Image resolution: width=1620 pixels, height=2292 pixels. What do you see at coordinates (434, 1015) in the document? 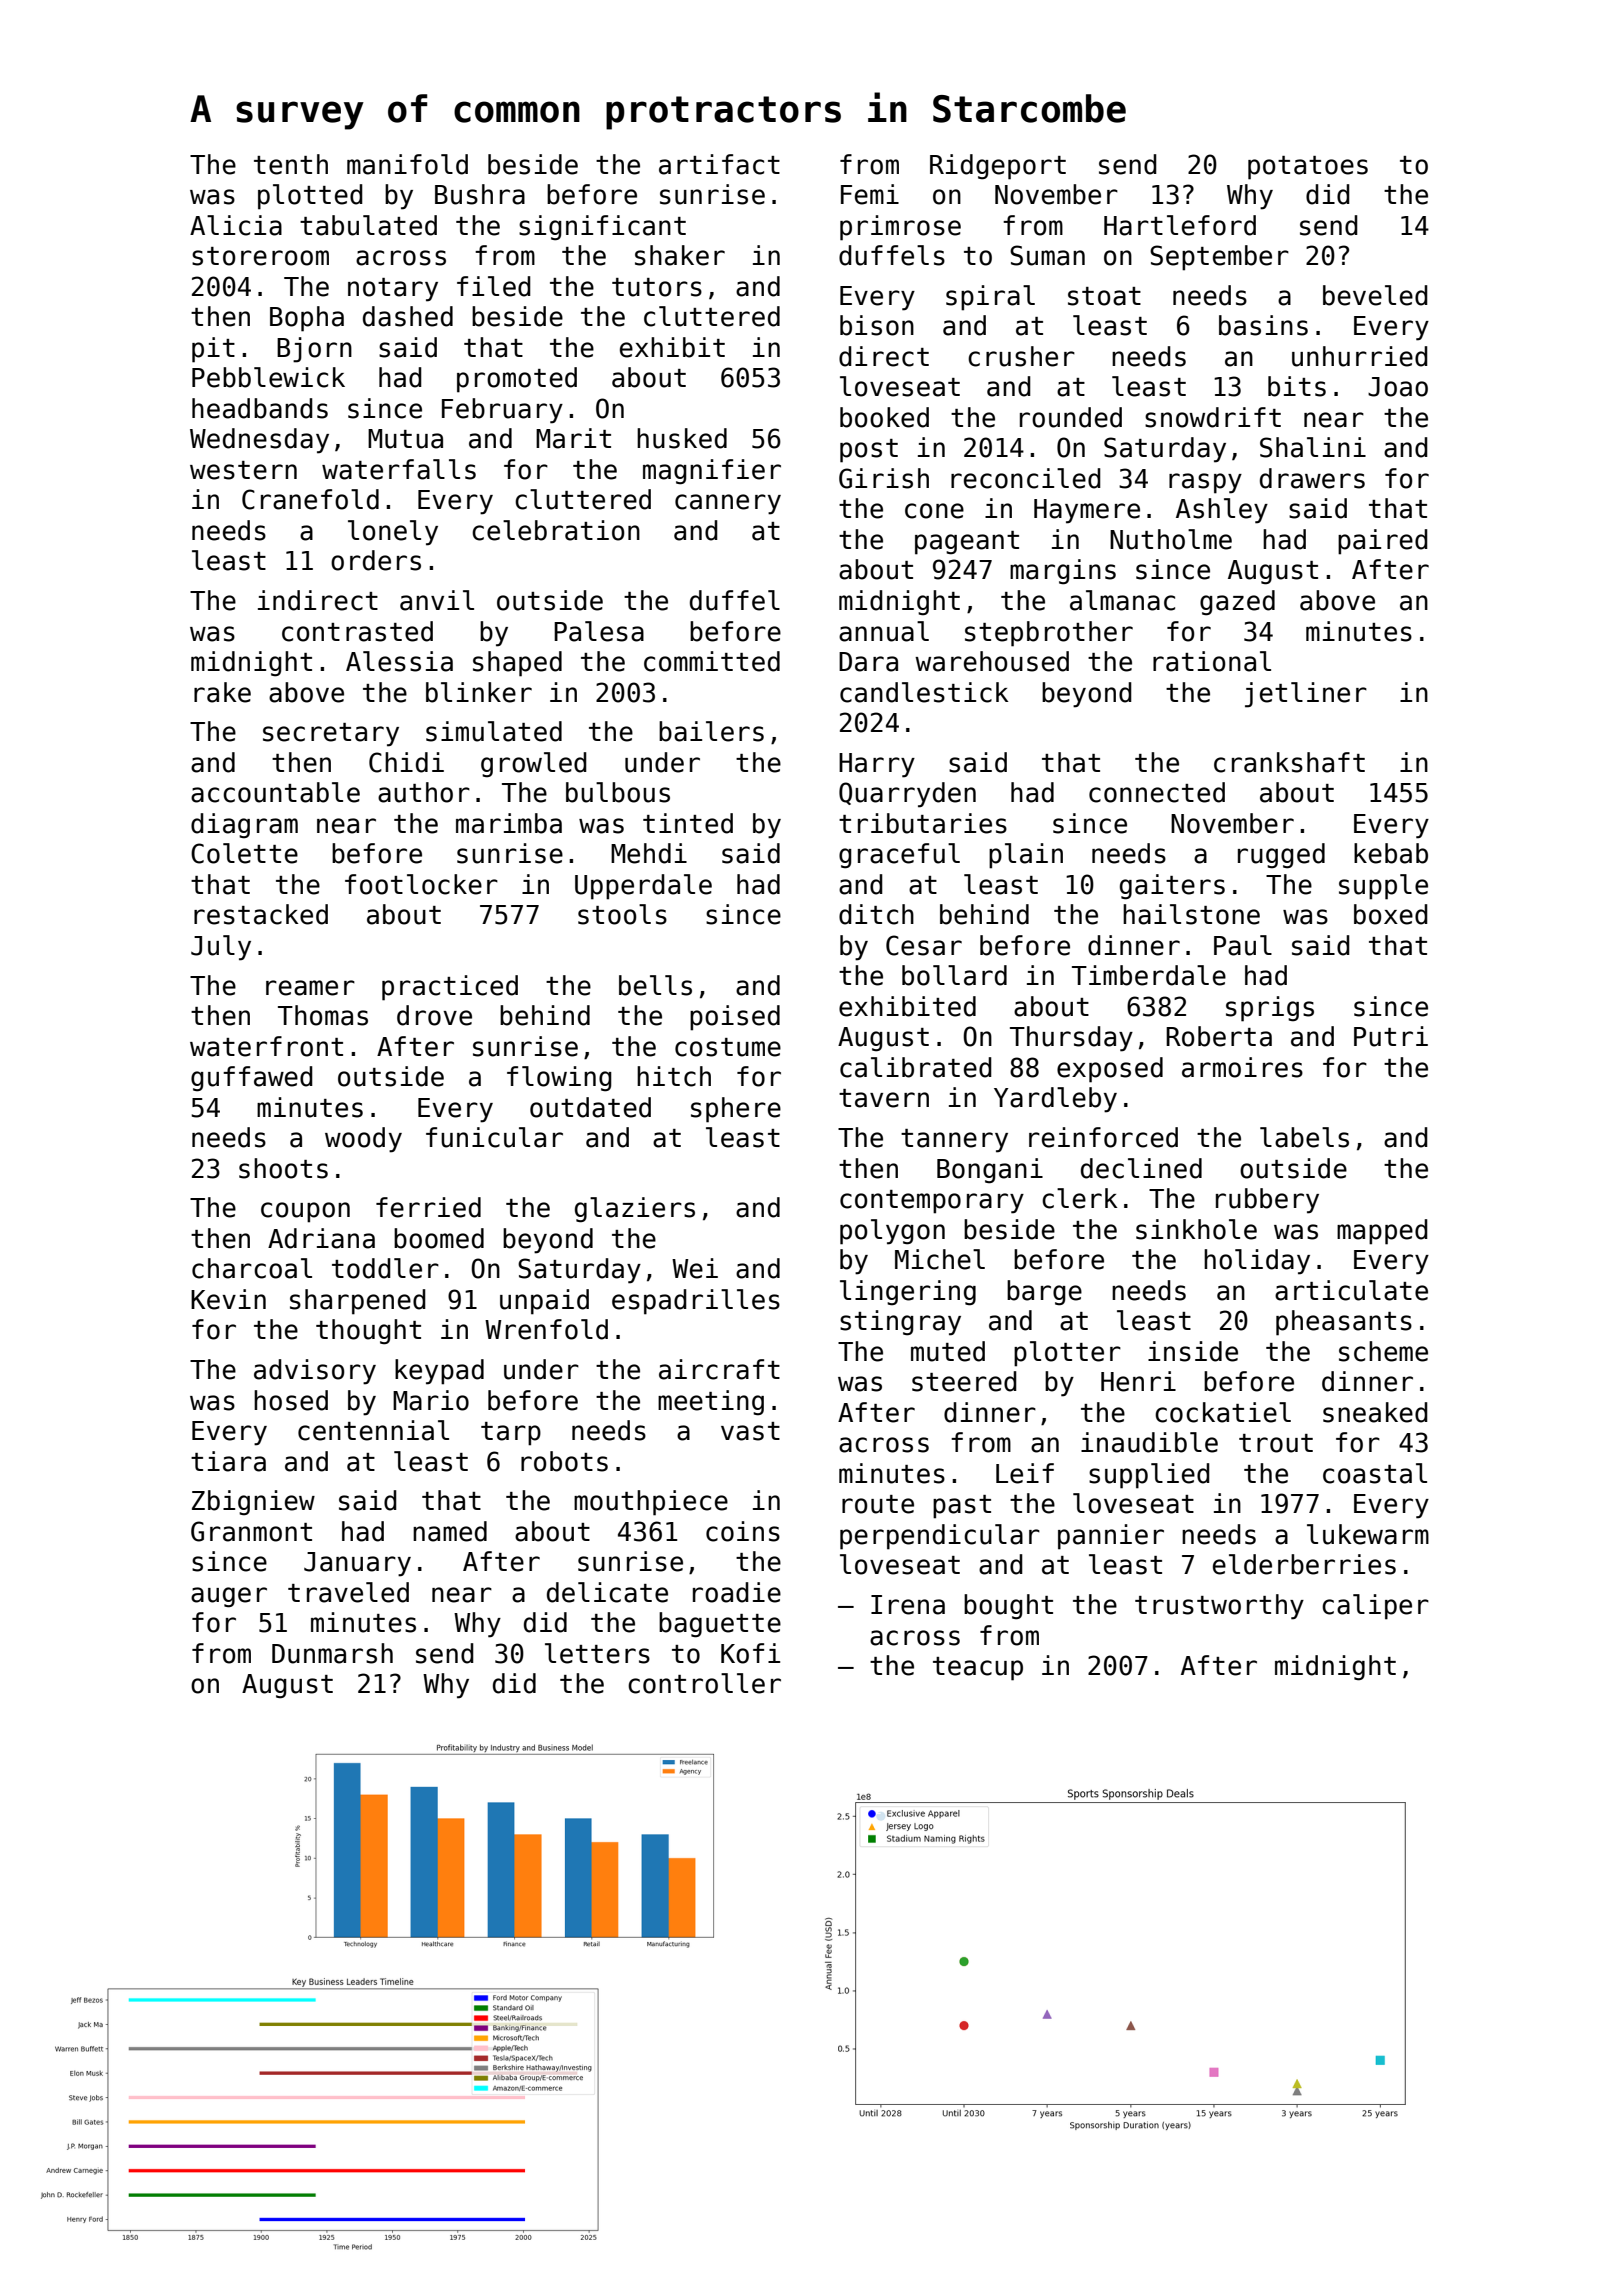
I see `drove` at bounding box center [434, 1015].
